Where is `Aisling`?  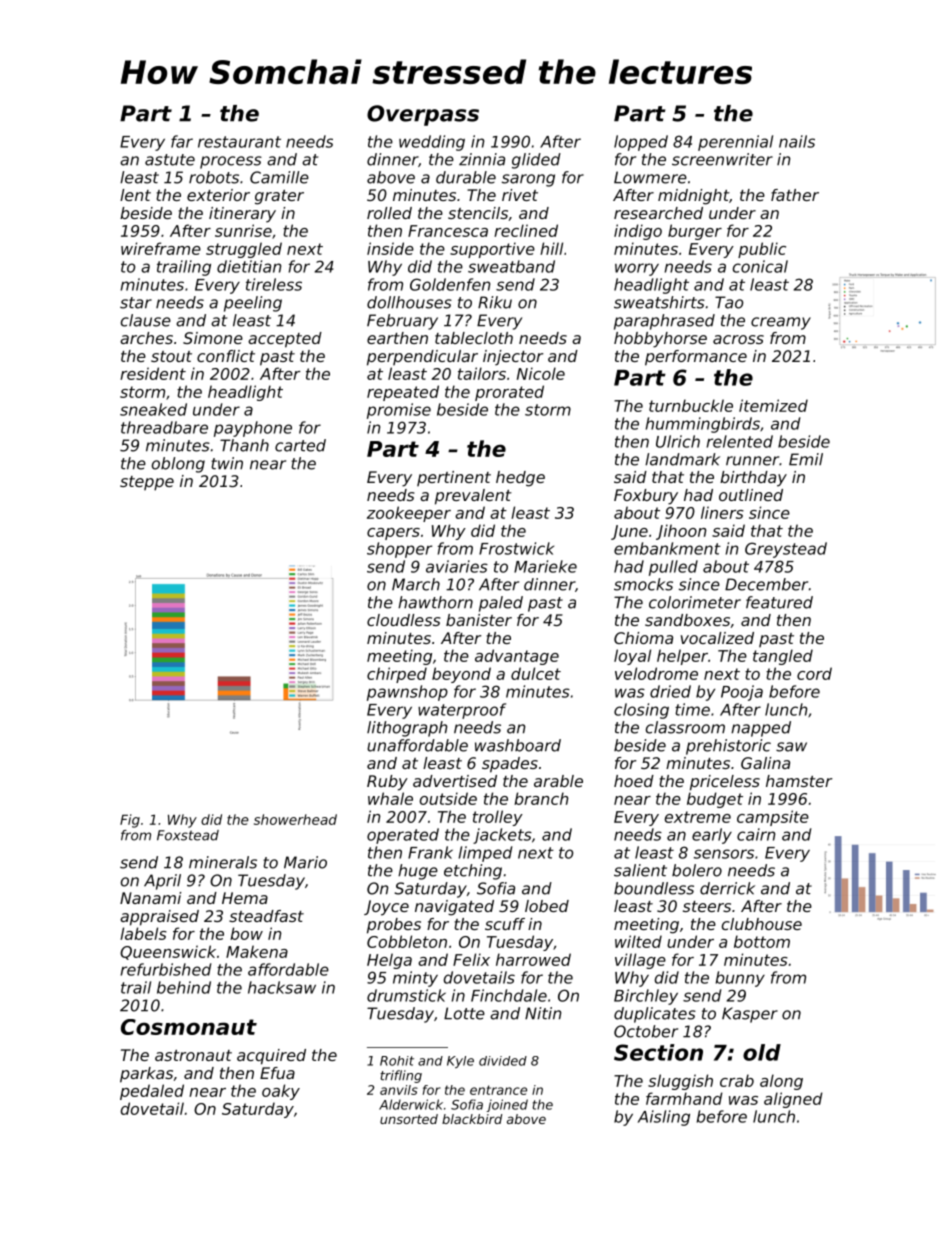
Aisling is located at coordinates (664, 1118).
